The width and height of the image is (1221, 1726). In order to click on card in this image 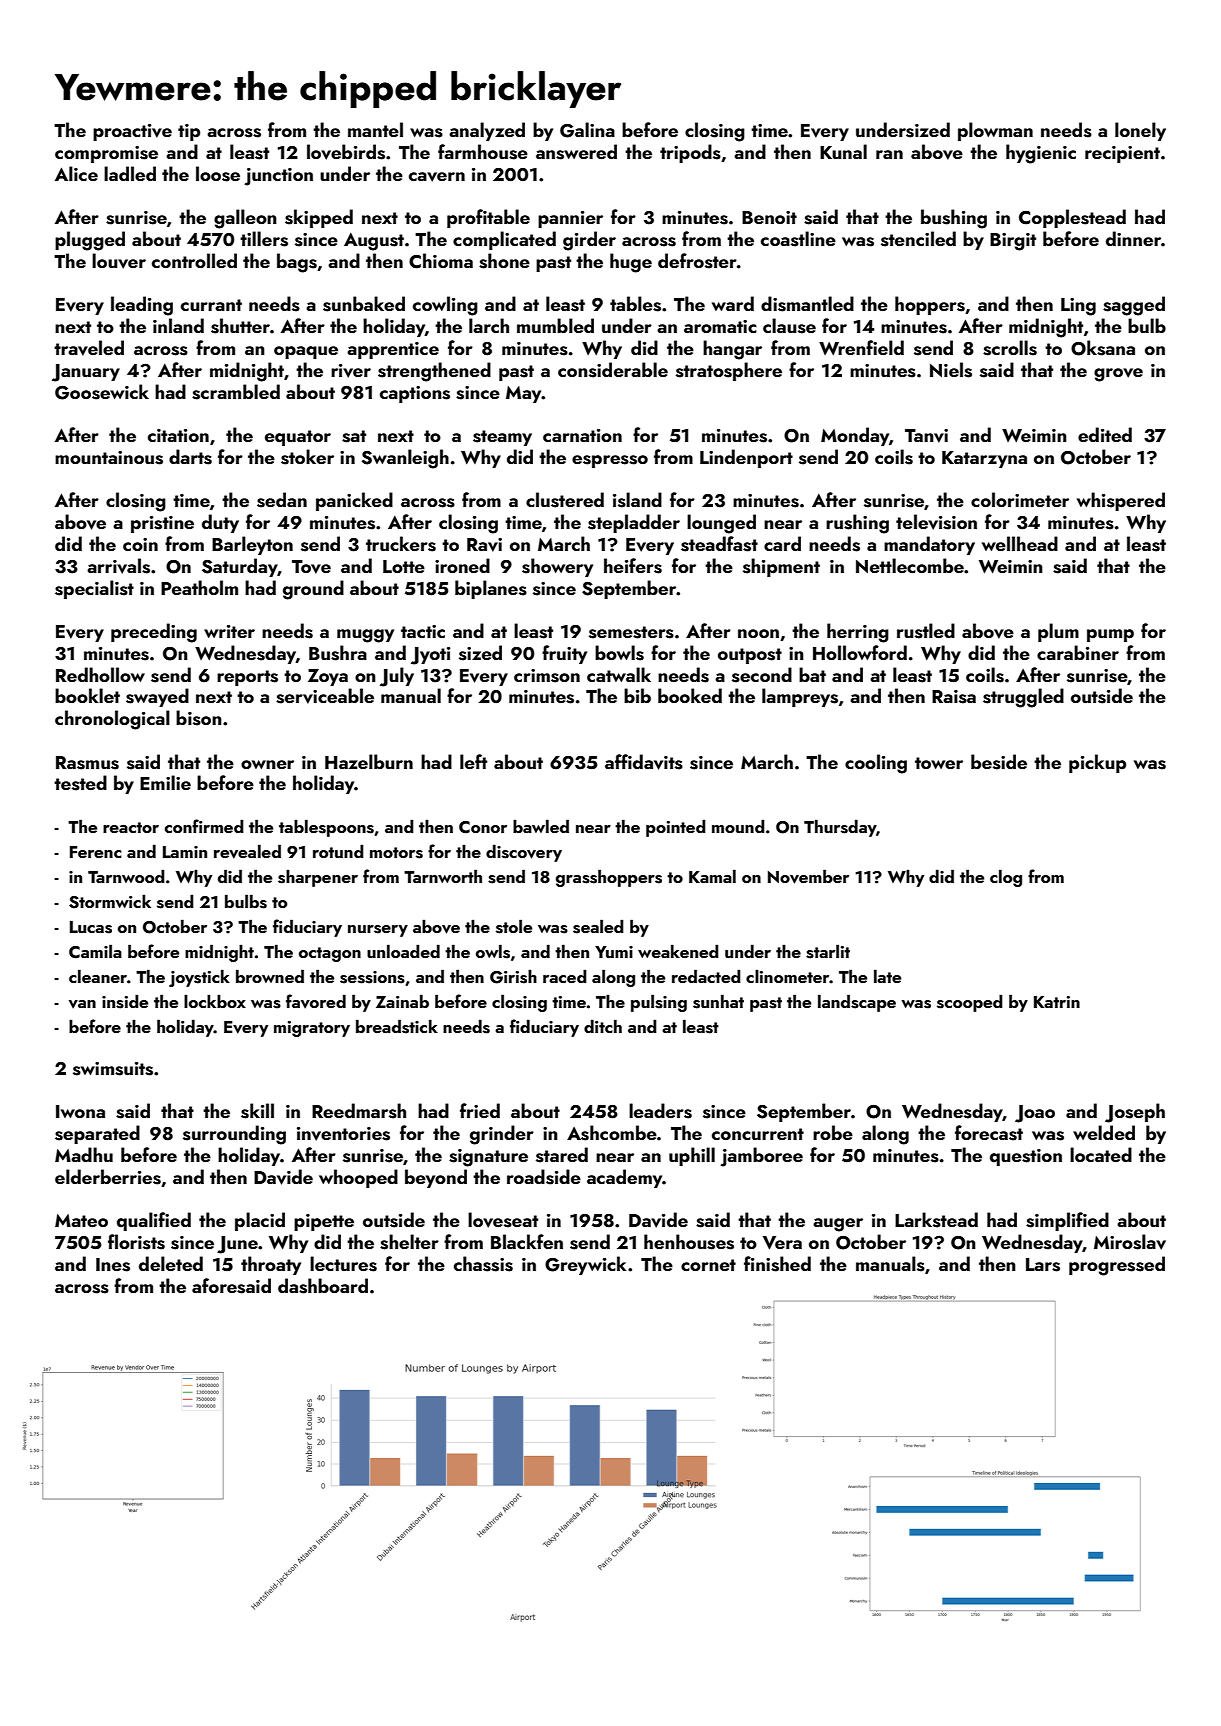, I will do `click(782, 543)`.
